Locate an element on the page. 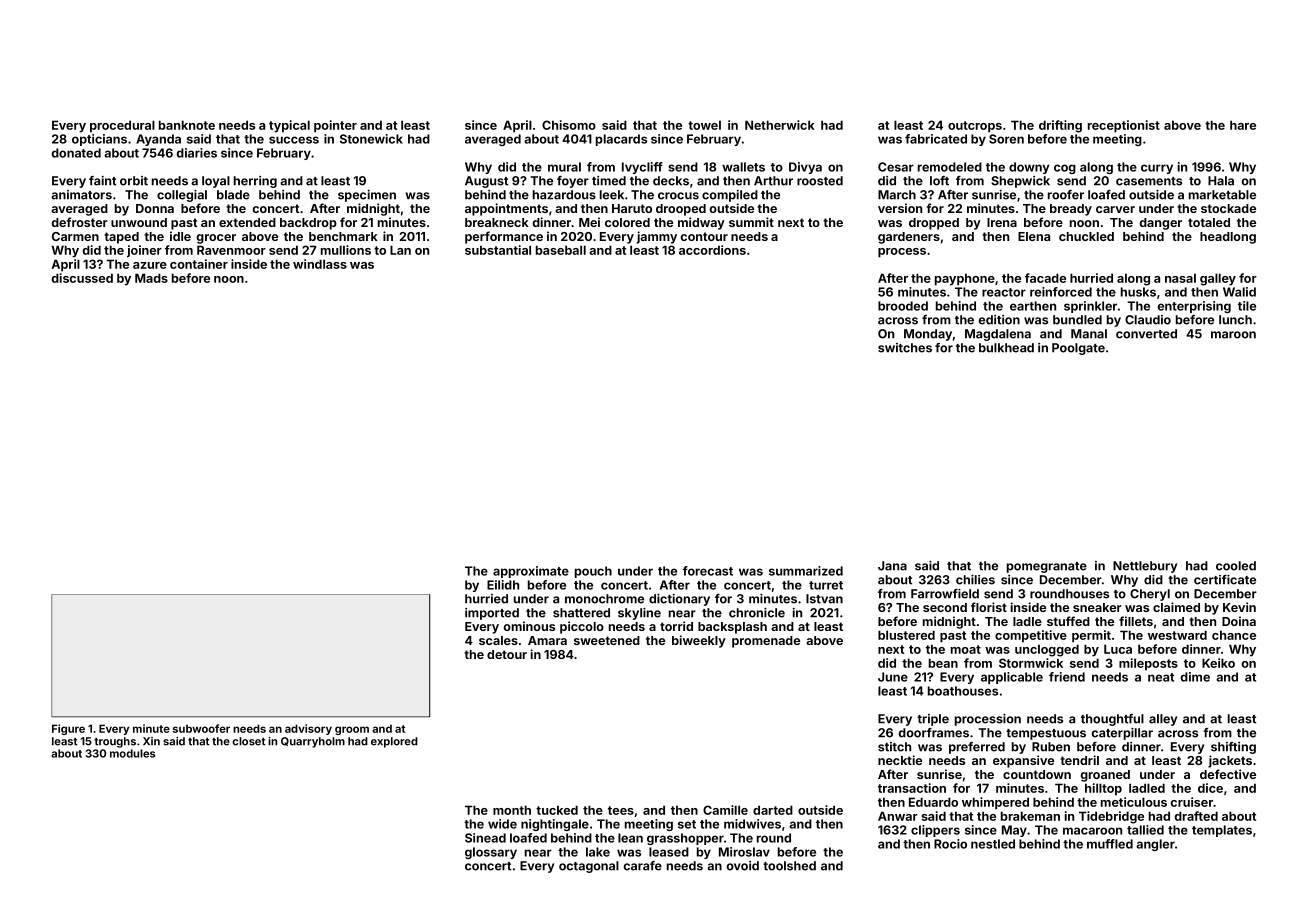  cooled is located at coordinates (1236, 566).
